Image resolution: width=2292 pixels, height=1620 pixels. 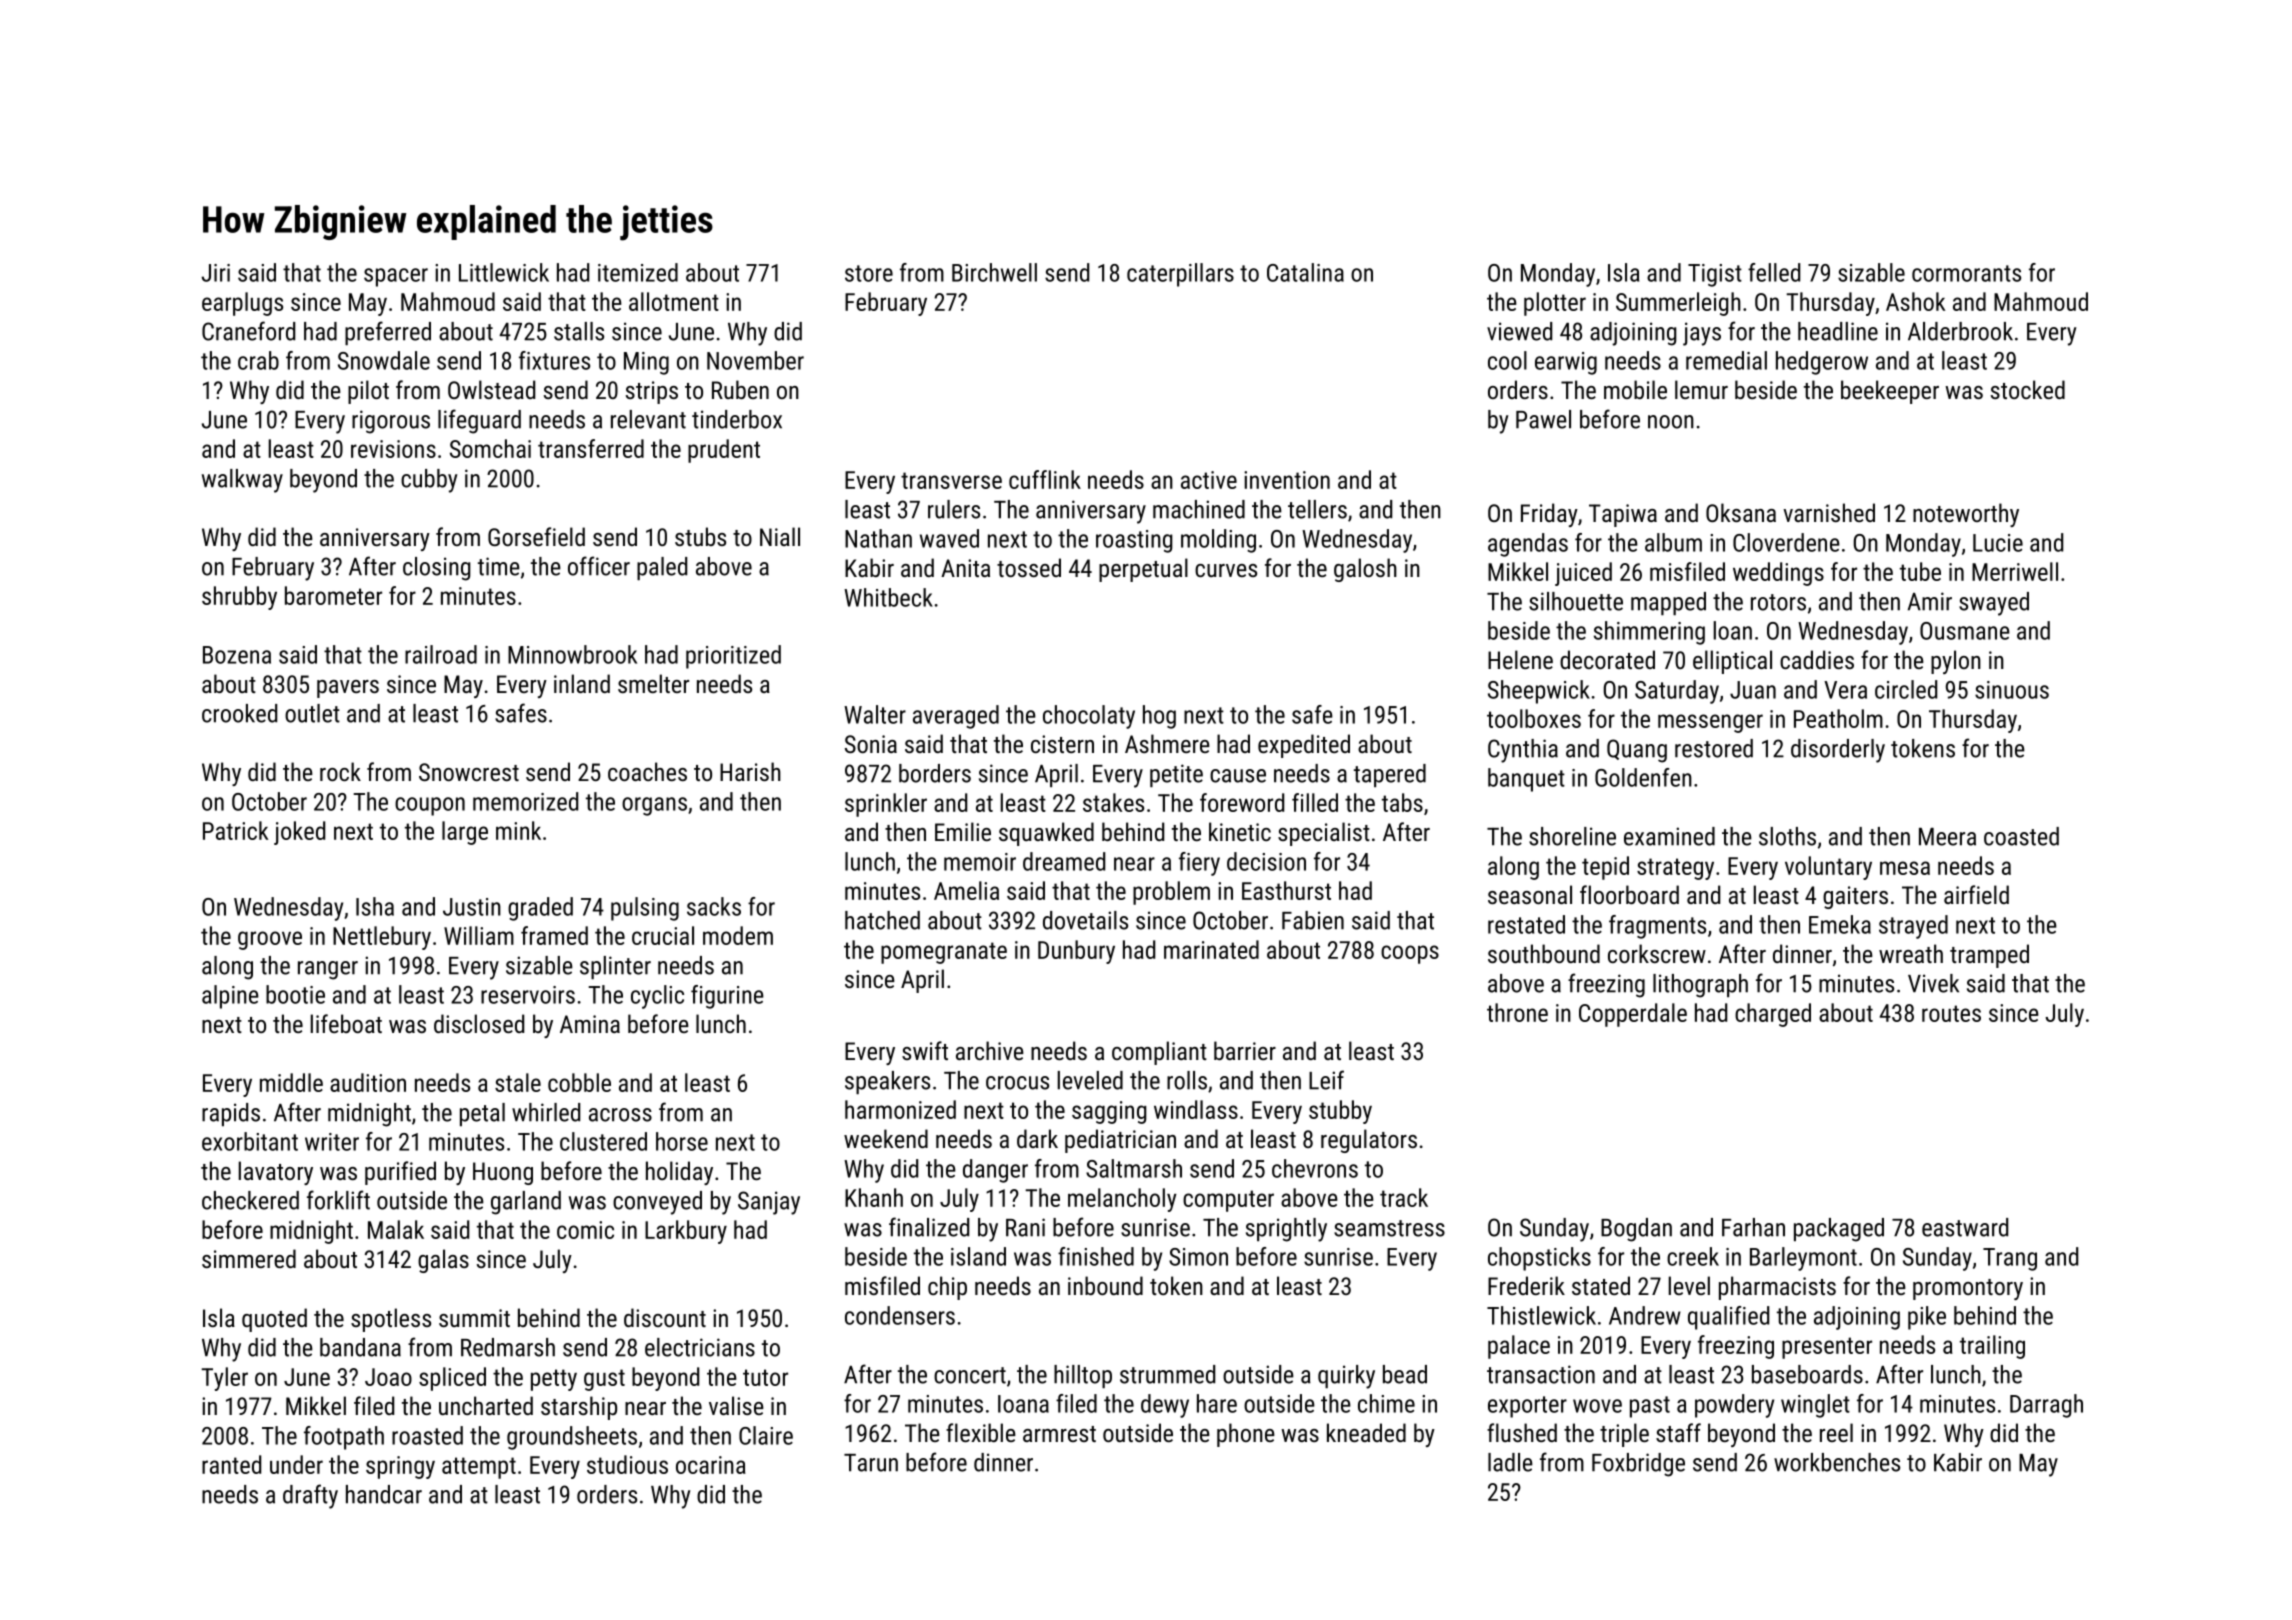 What do you see at coordinates (1566, 363) in the document?
I see `earwig` at bounding box center [1566, 363].
